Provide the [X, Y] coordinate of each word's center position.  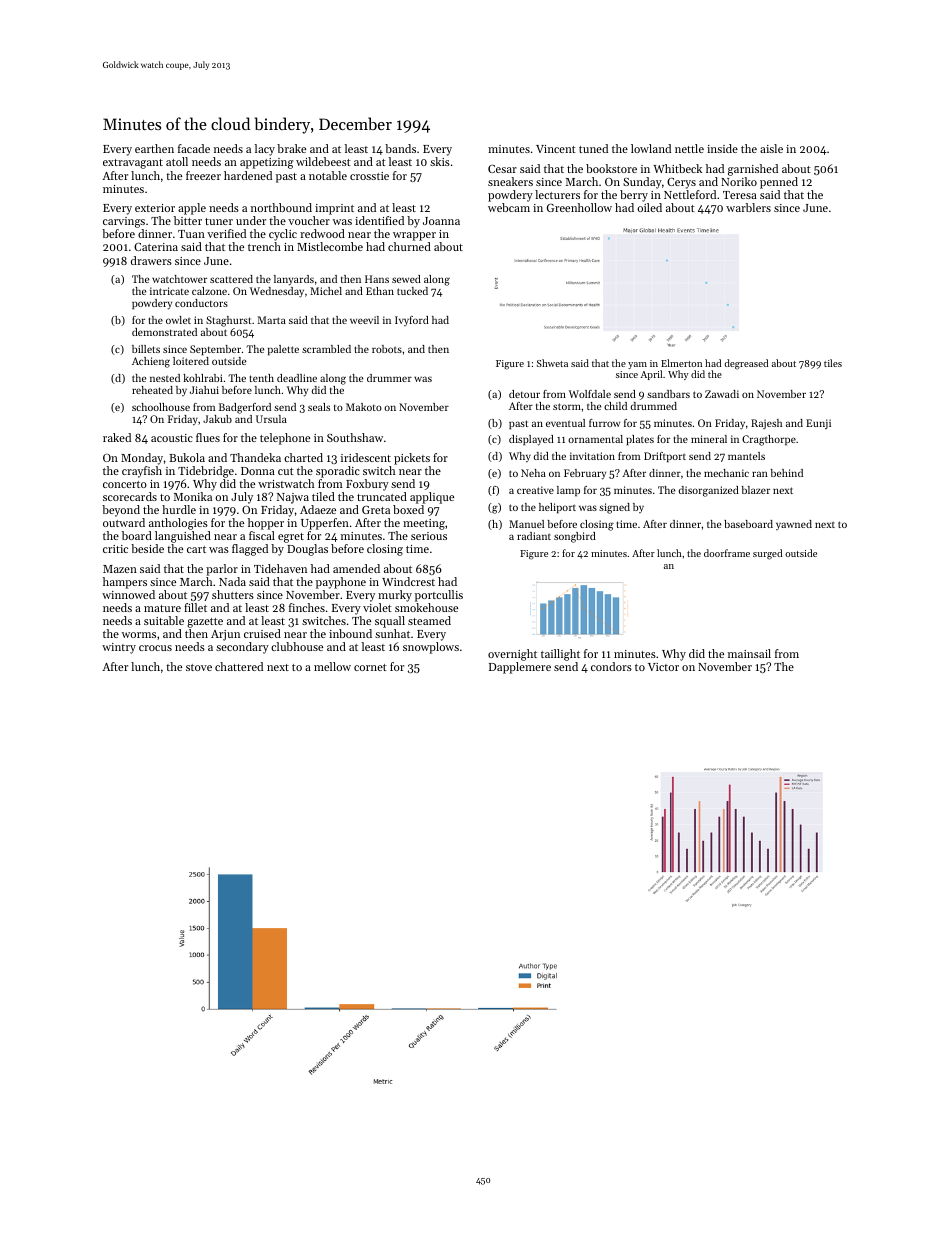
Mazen [120, 569]
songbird [575, 537]
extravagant [133, 164]
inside [722, 148]
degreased [746, 364]
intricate [169, 291]
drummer [389, 378]
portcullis [439, 596]
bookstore [611, 168]
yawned [794, 525]
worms [139, 635]
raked [117, 437]
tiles [833, 363]
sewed [406, 279]
